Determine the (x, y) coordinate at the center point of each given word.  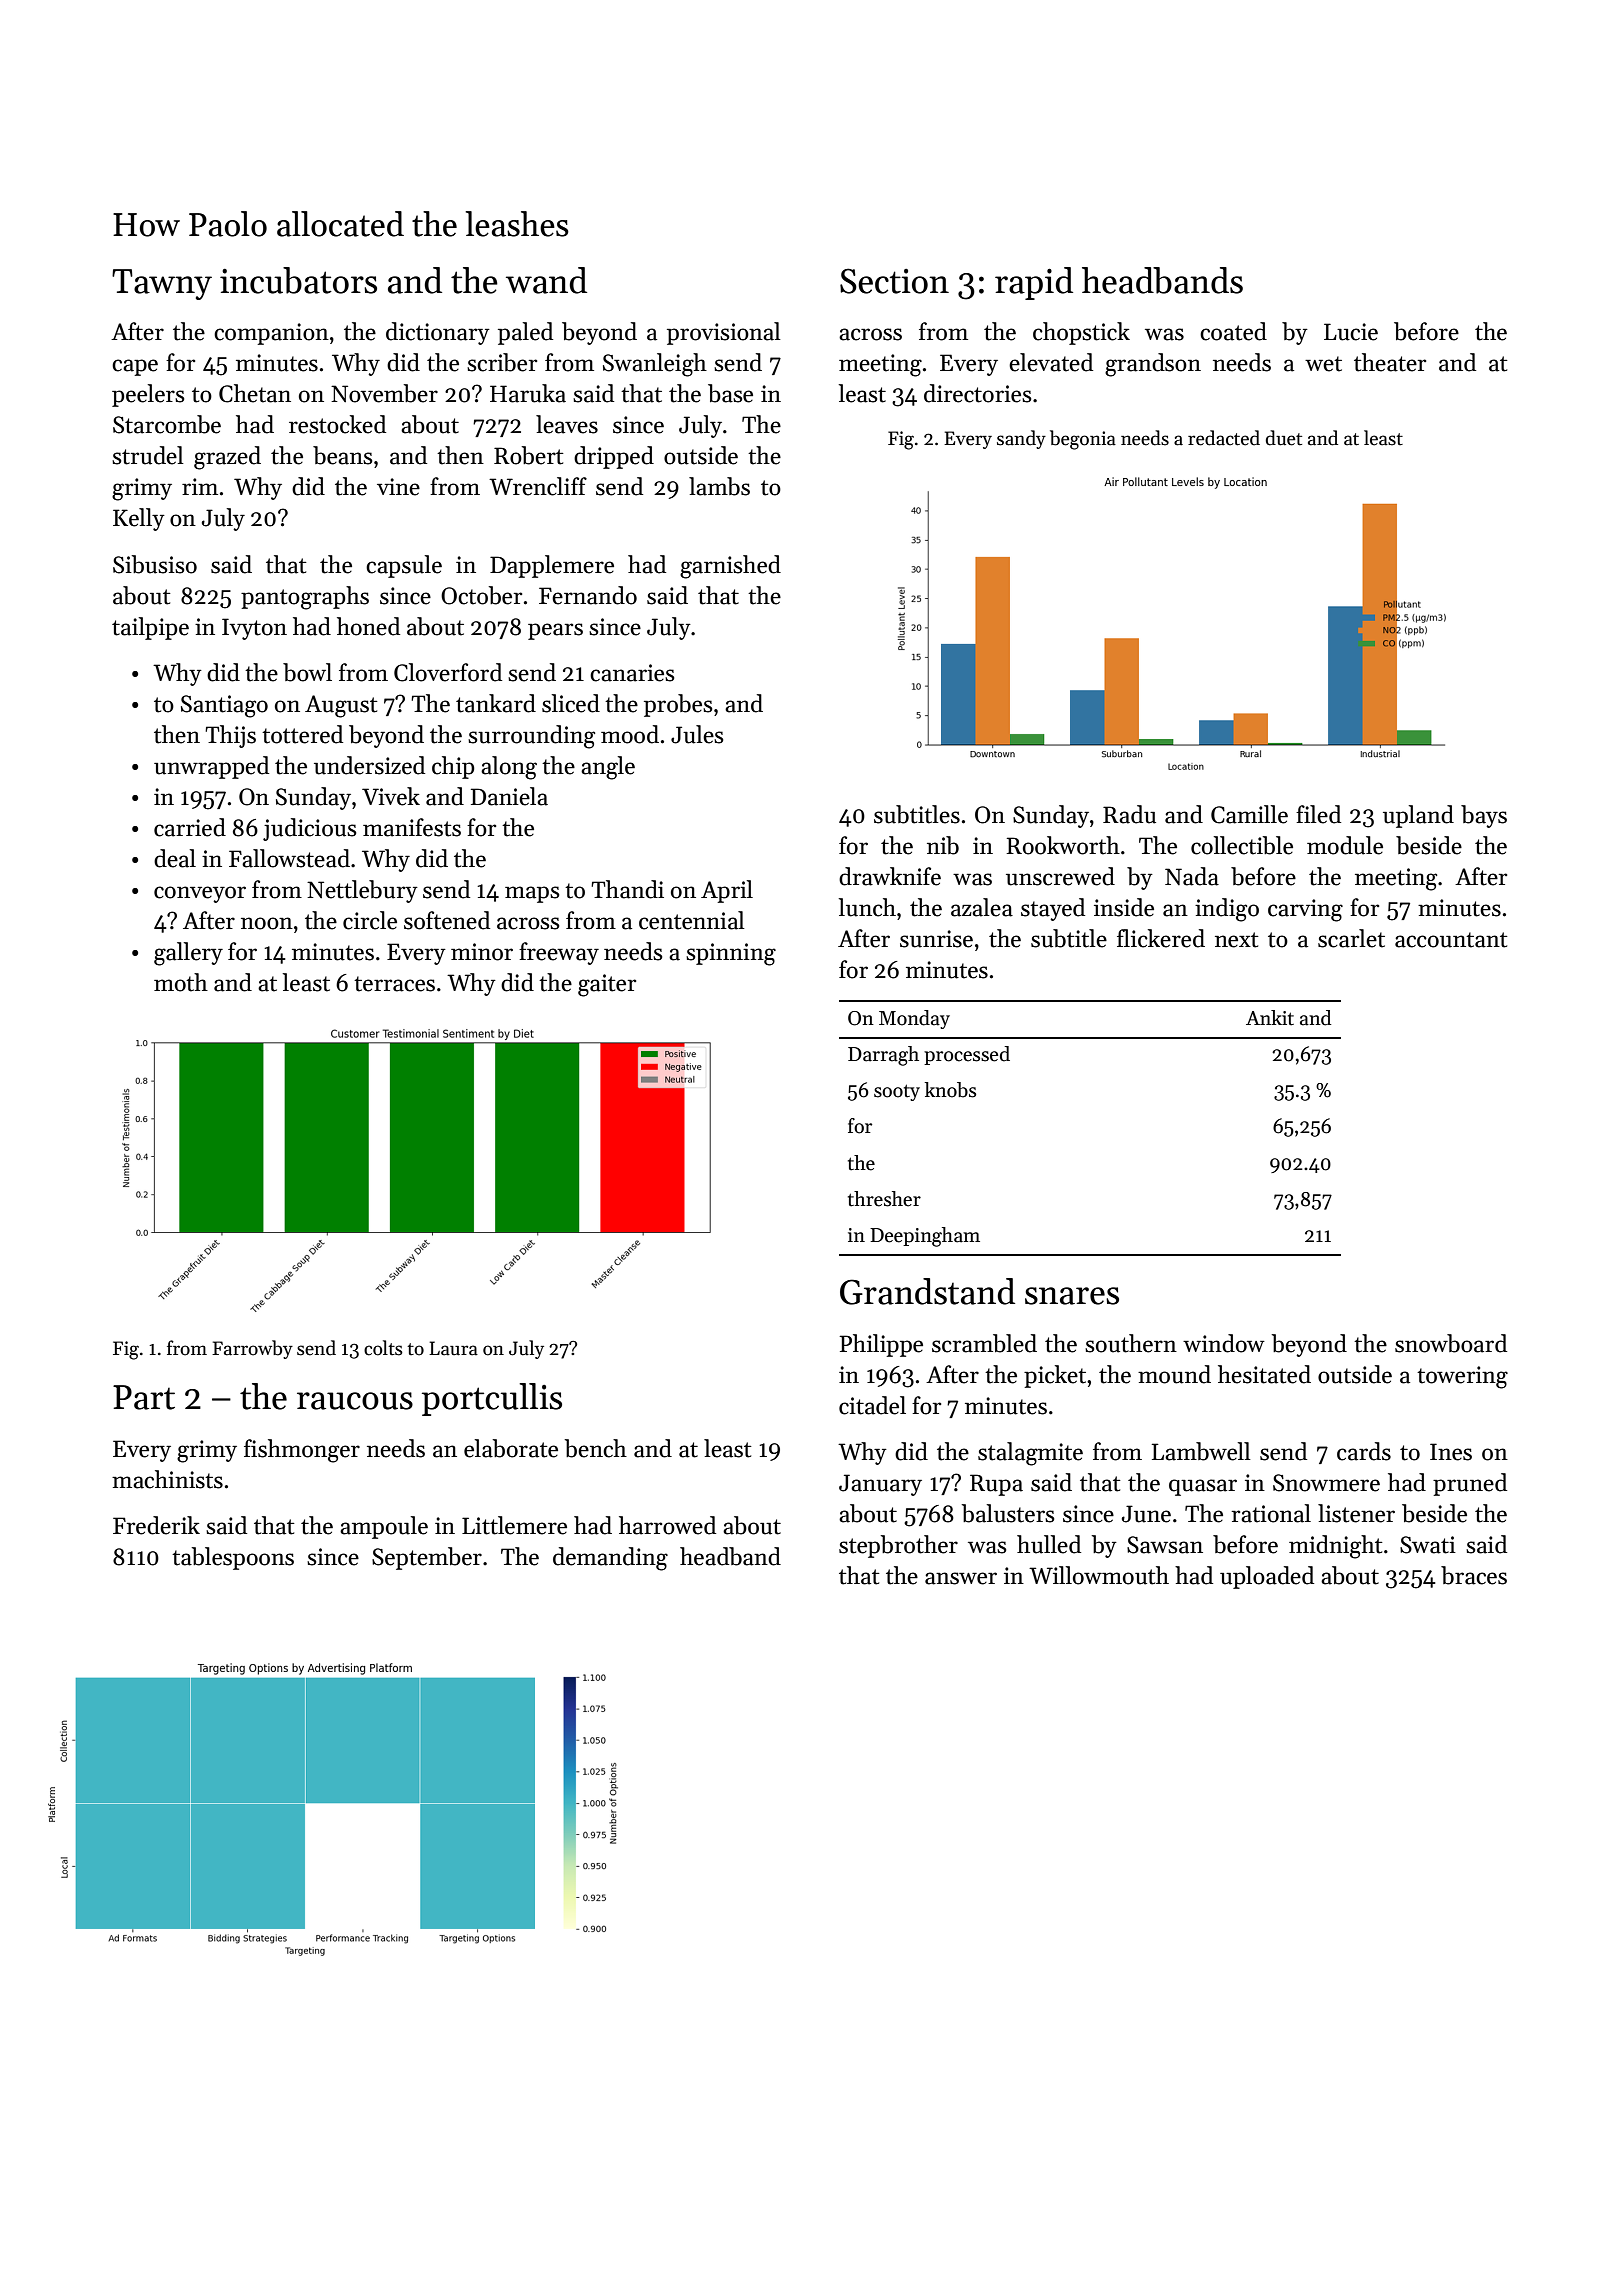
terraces (394, 984)
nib (943, 845)
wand (546, 280)
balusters (1008, 1513)
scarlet (1351, 938)
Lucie (1351, 332)
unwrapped (211, 767)
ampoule (384, 1527)
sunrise (936, 939)
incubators (298, 280)
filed (1318, 814)
